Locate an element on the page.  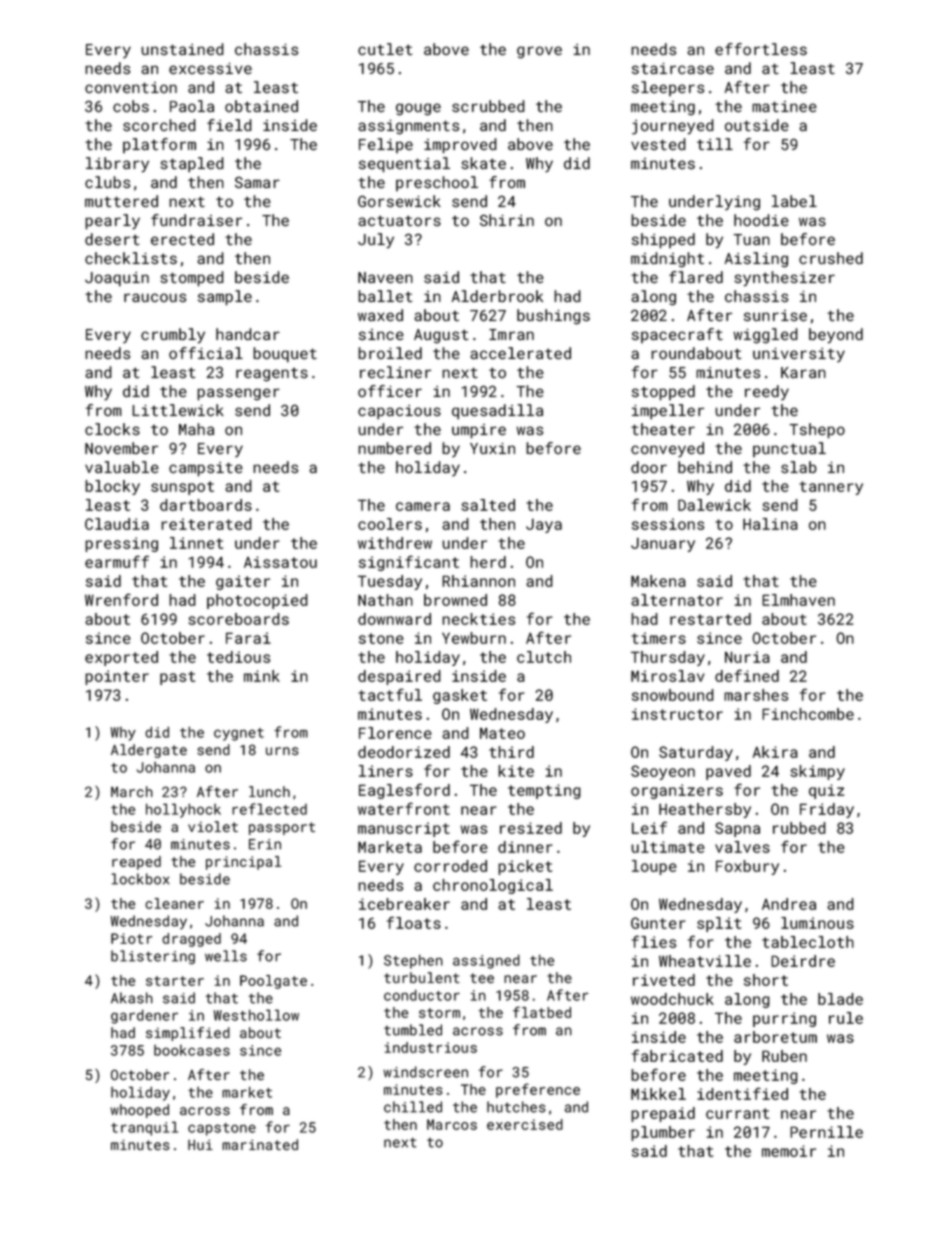
Stephen is located at coordinates (413, 961).
